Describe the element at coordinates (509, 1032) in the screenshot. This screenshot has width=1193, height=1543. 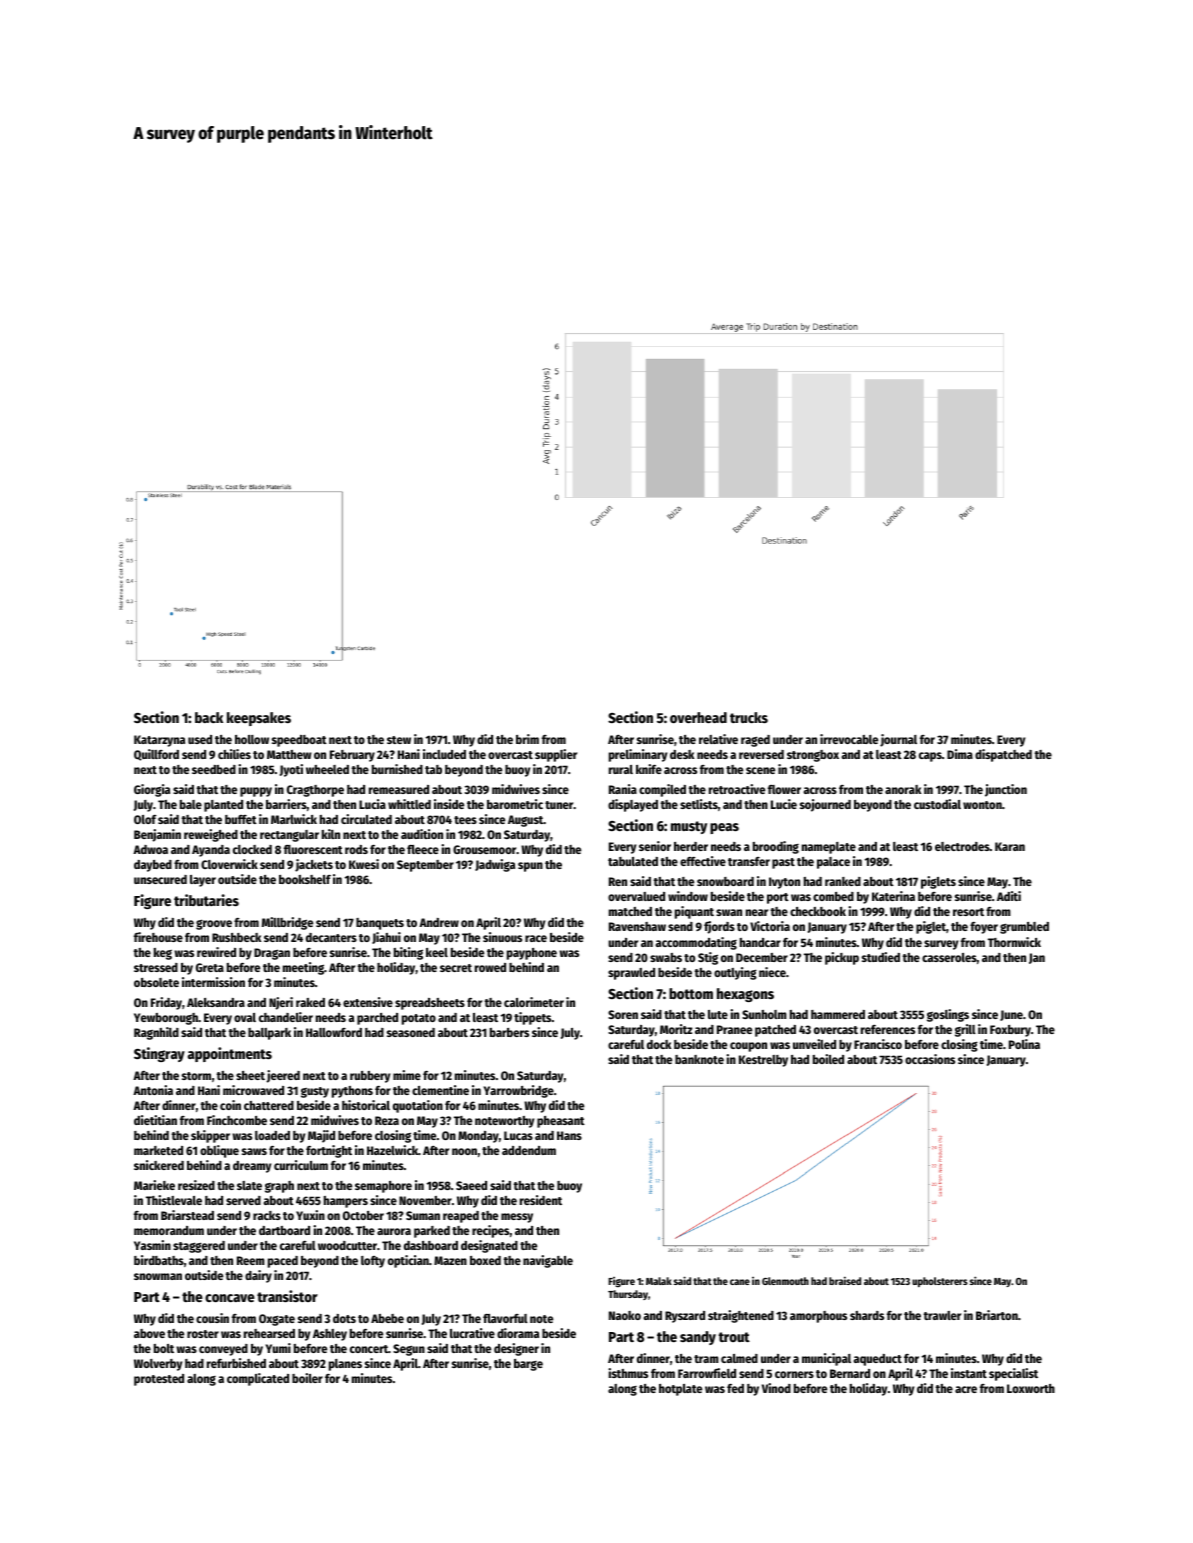
I see `barbers` at that location.
